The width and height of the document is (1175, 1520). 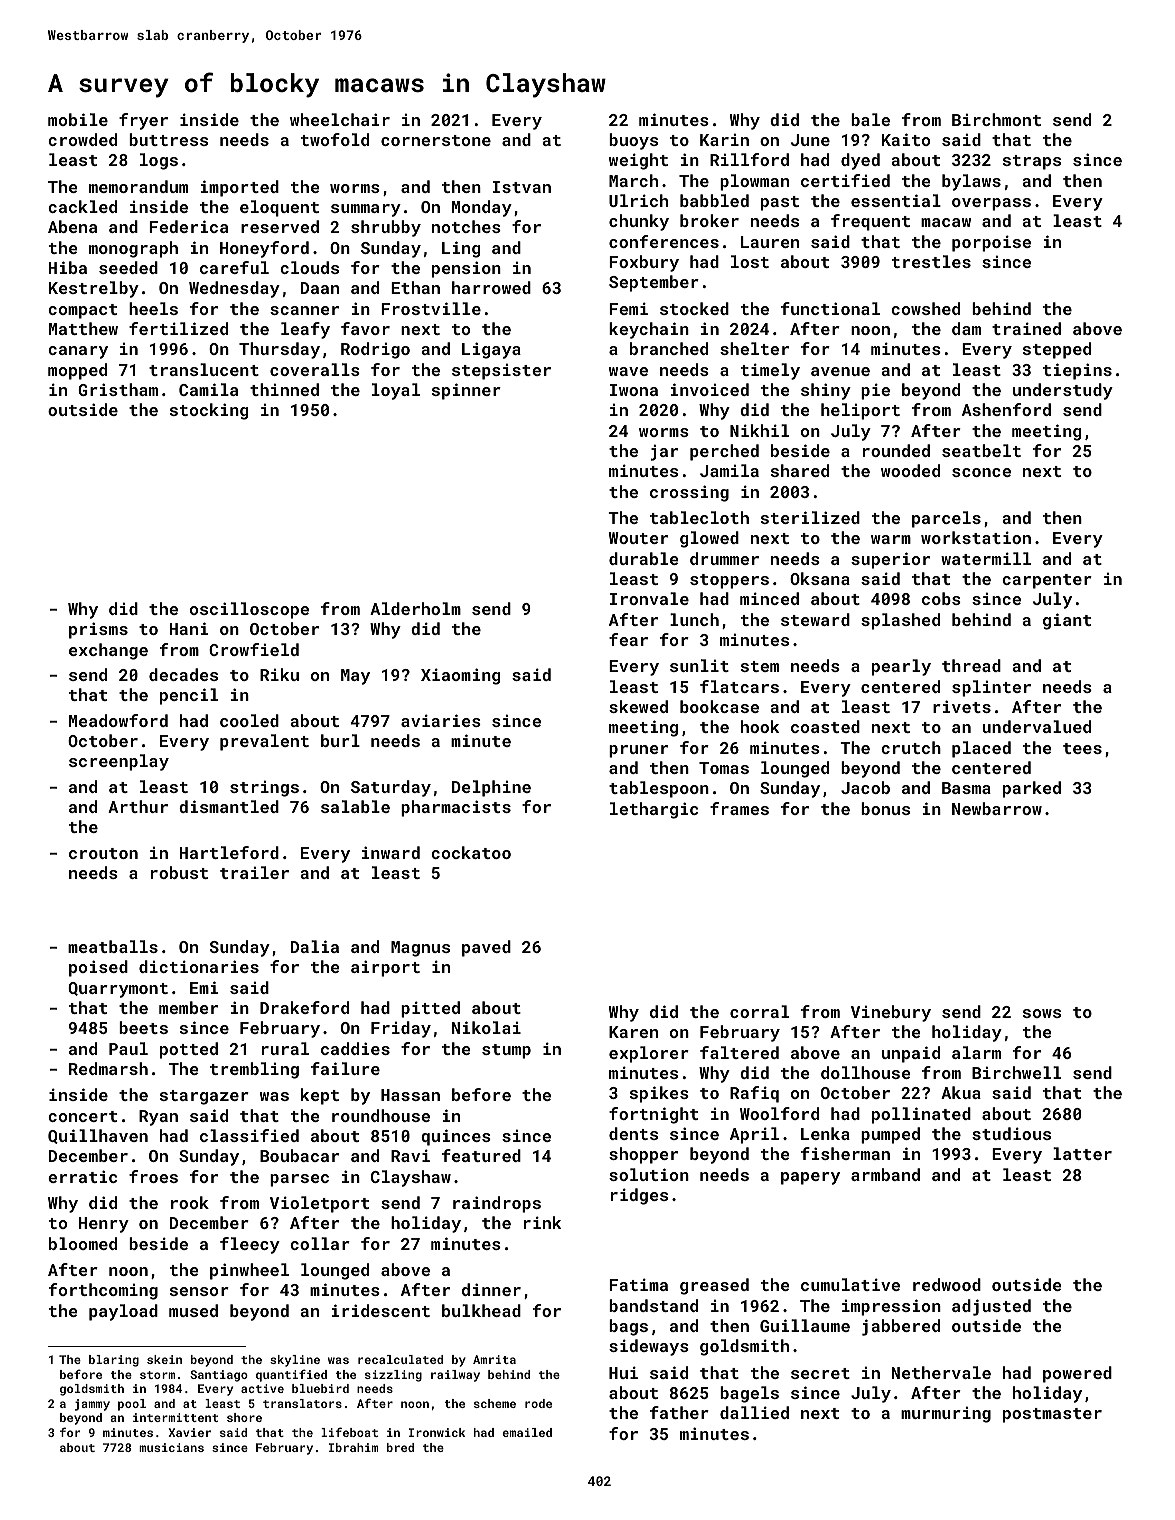 I want to click on April, so click(x=754, y=1135).
